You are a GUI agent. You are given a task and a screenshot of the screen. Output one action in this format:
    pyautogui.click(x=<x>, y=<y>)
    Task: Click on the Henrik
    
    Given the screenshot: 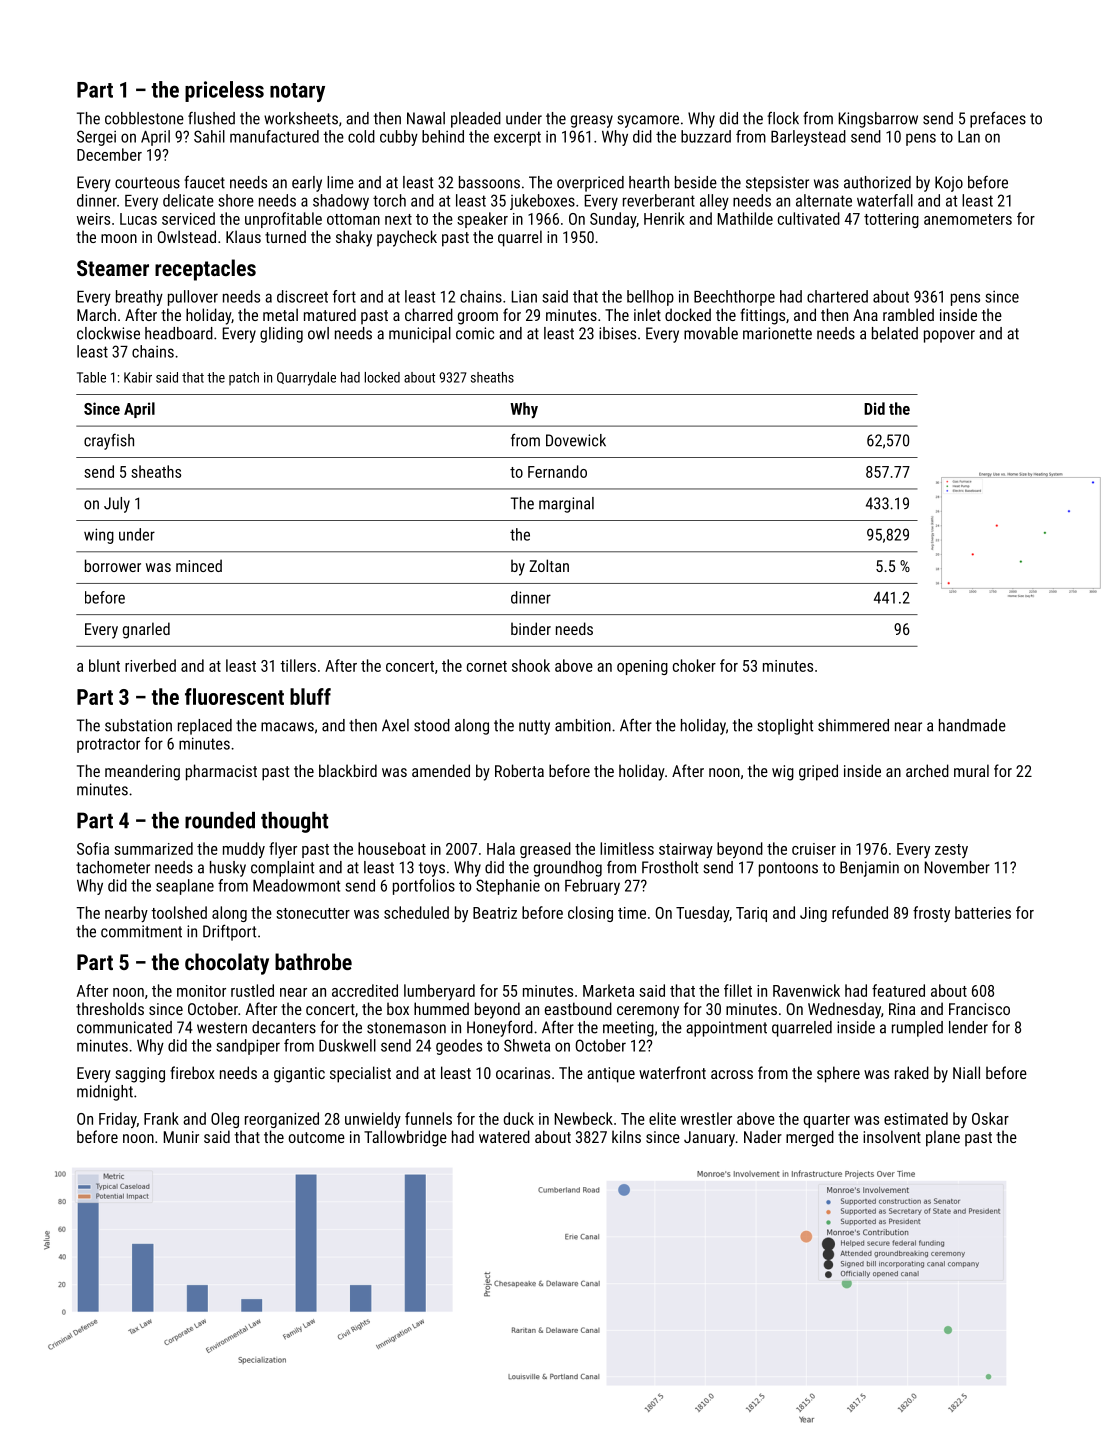 What is the action you would take?
    pyautogui.click(x=664, y=218)
